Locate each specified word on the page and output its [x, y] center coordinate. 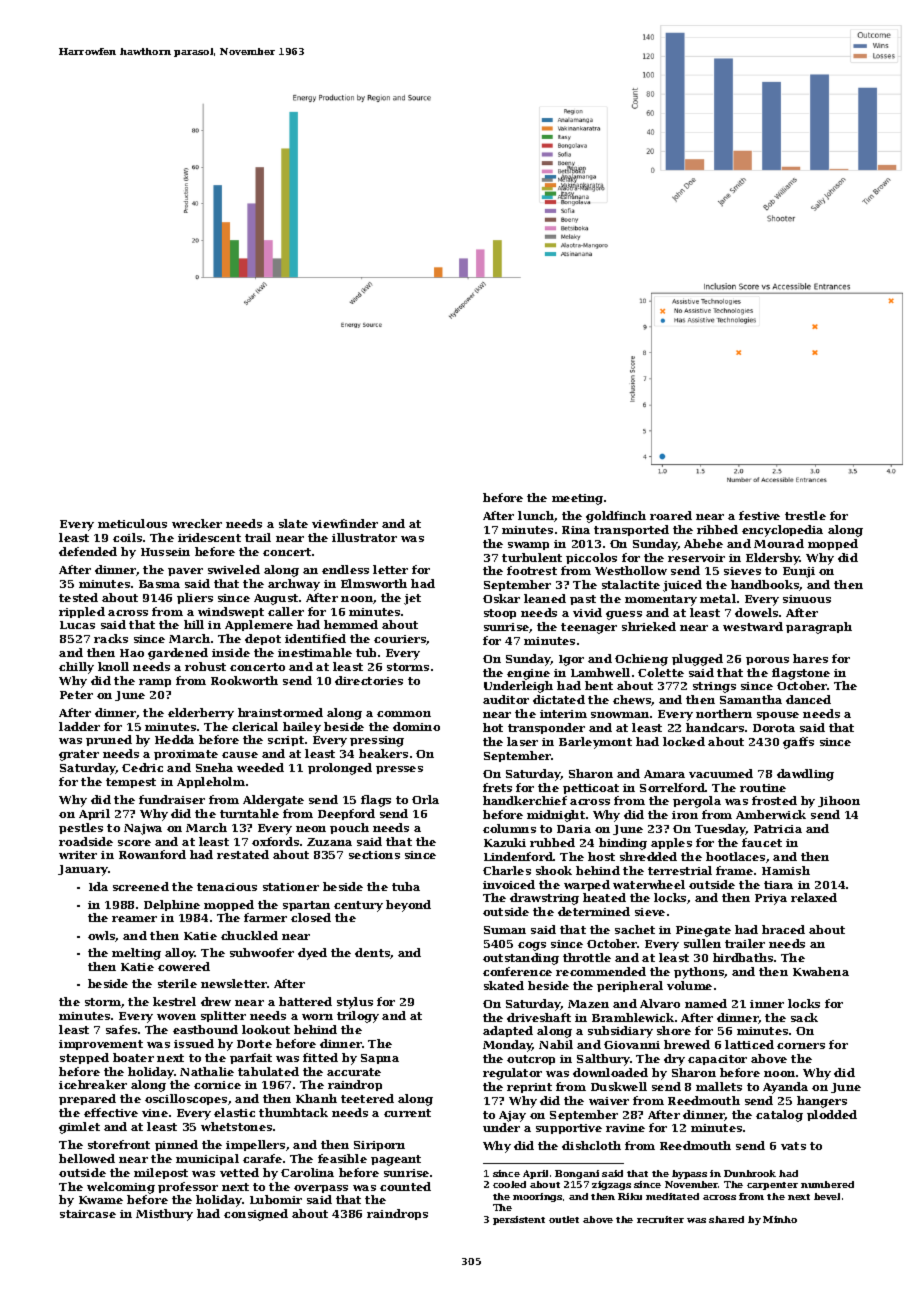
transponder [546, 728]
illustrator [364, 537]
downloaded [610, 1072]
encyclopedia [782, 531]
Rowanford [152, 854]
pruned [109, 740]
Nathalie [207, 1071]
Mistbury [164, 1215]
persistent [519, 1220]
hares [810, 658]
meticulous [132, 523]
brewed [687, 1044]
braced [783, 929]
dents [372, 952]
